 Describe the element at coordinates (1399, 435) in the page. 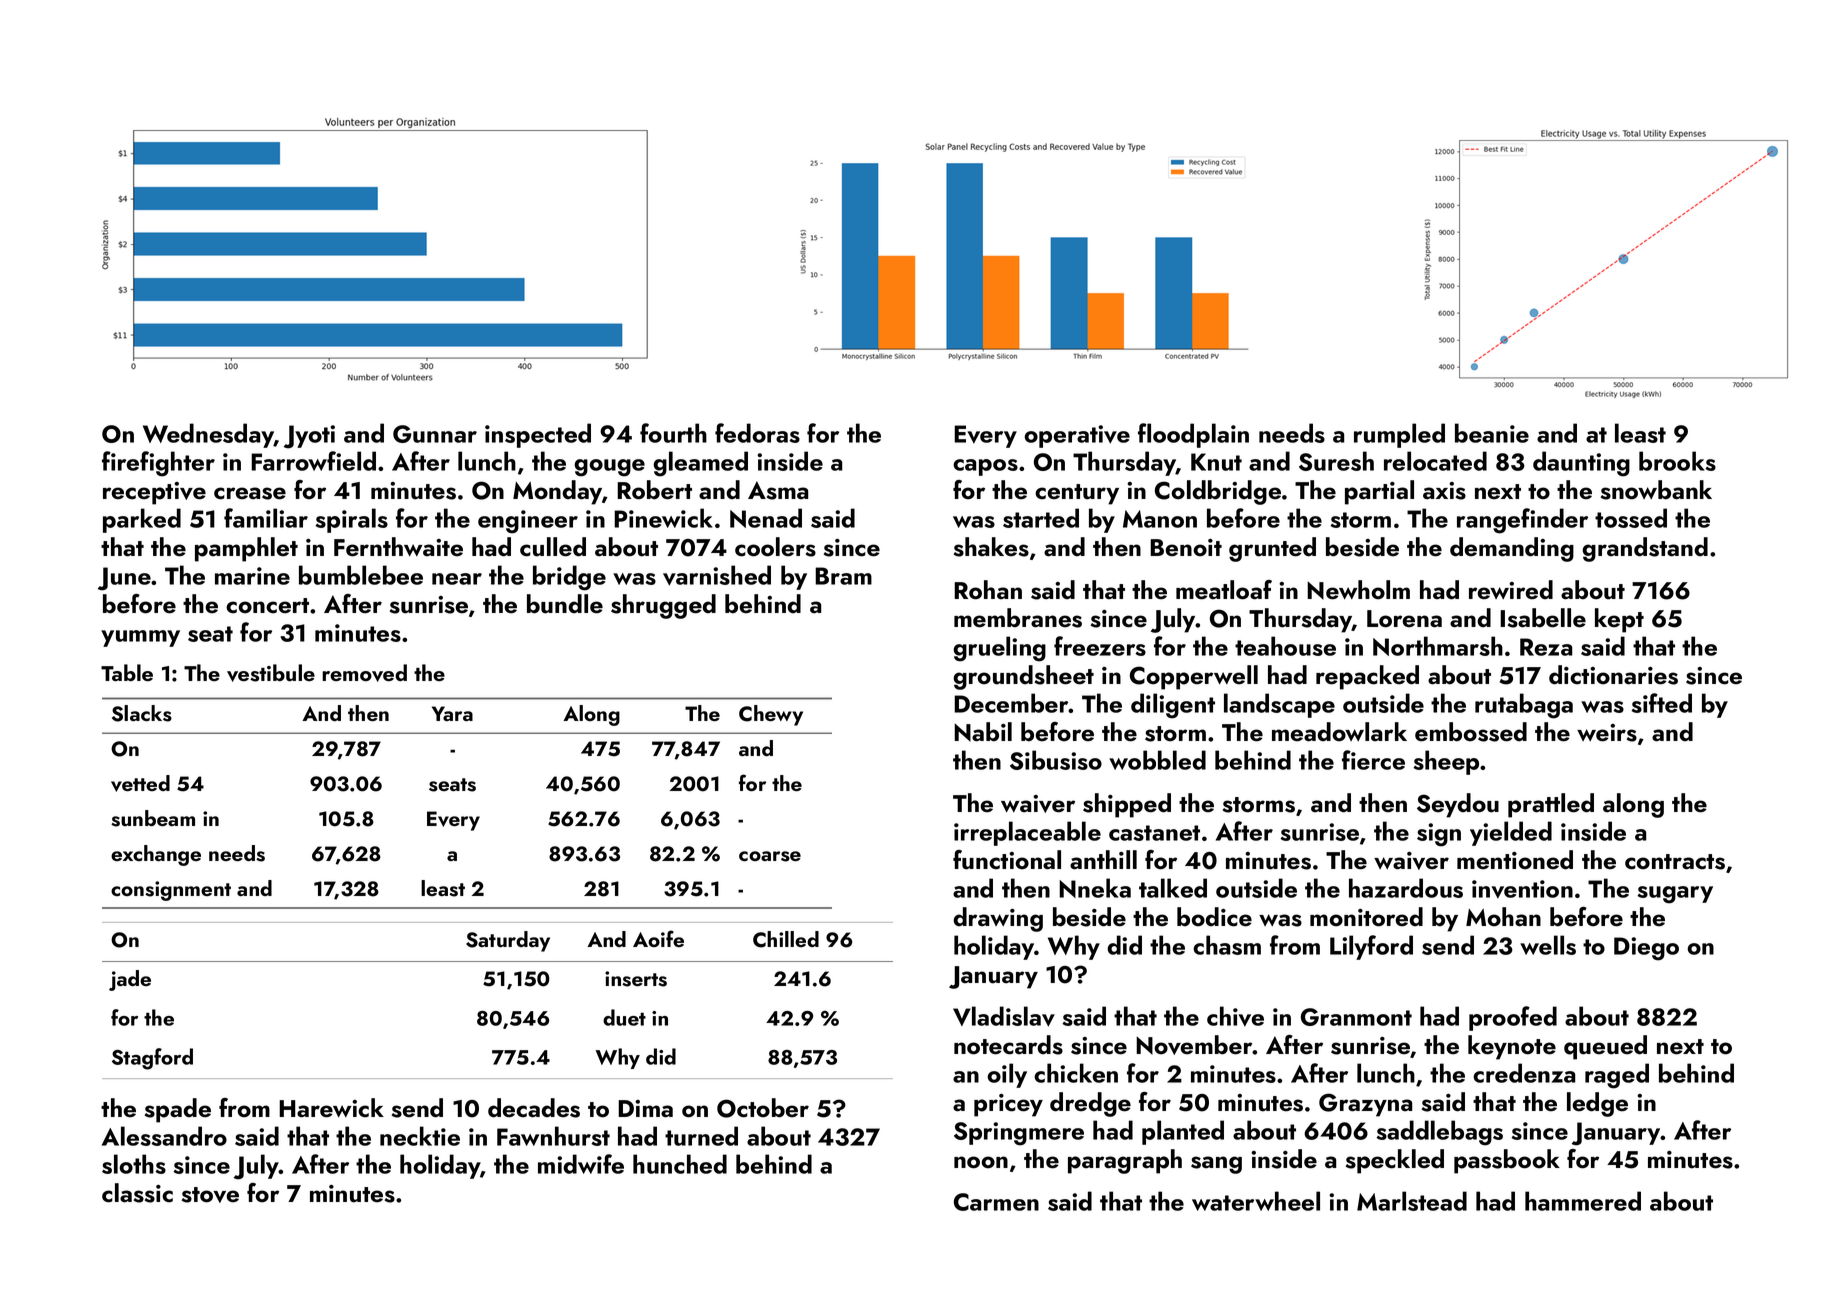

I see `rumpled` at that location.
